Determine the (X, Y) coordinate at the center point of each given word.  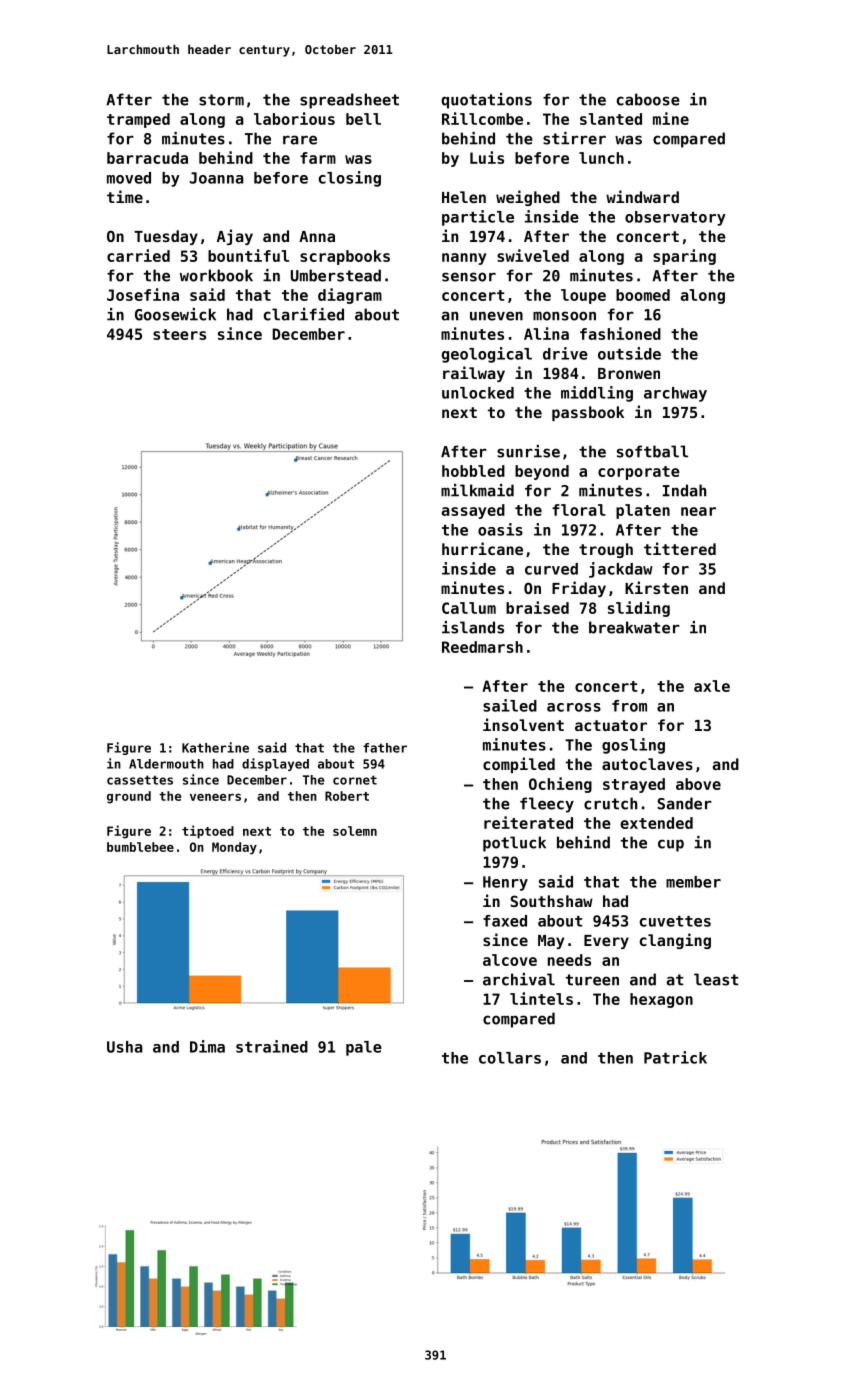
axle (712, 686)
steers (179, 334)
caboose (648, 99)
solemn (355, 831)
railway (474, 374)
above (698, 784)
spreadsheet (349, 101)
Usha (125, 1047)
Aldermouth (166, 764)
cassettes (140, 780)
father (385, 748)
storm (221, 100)
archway (675, 394)
